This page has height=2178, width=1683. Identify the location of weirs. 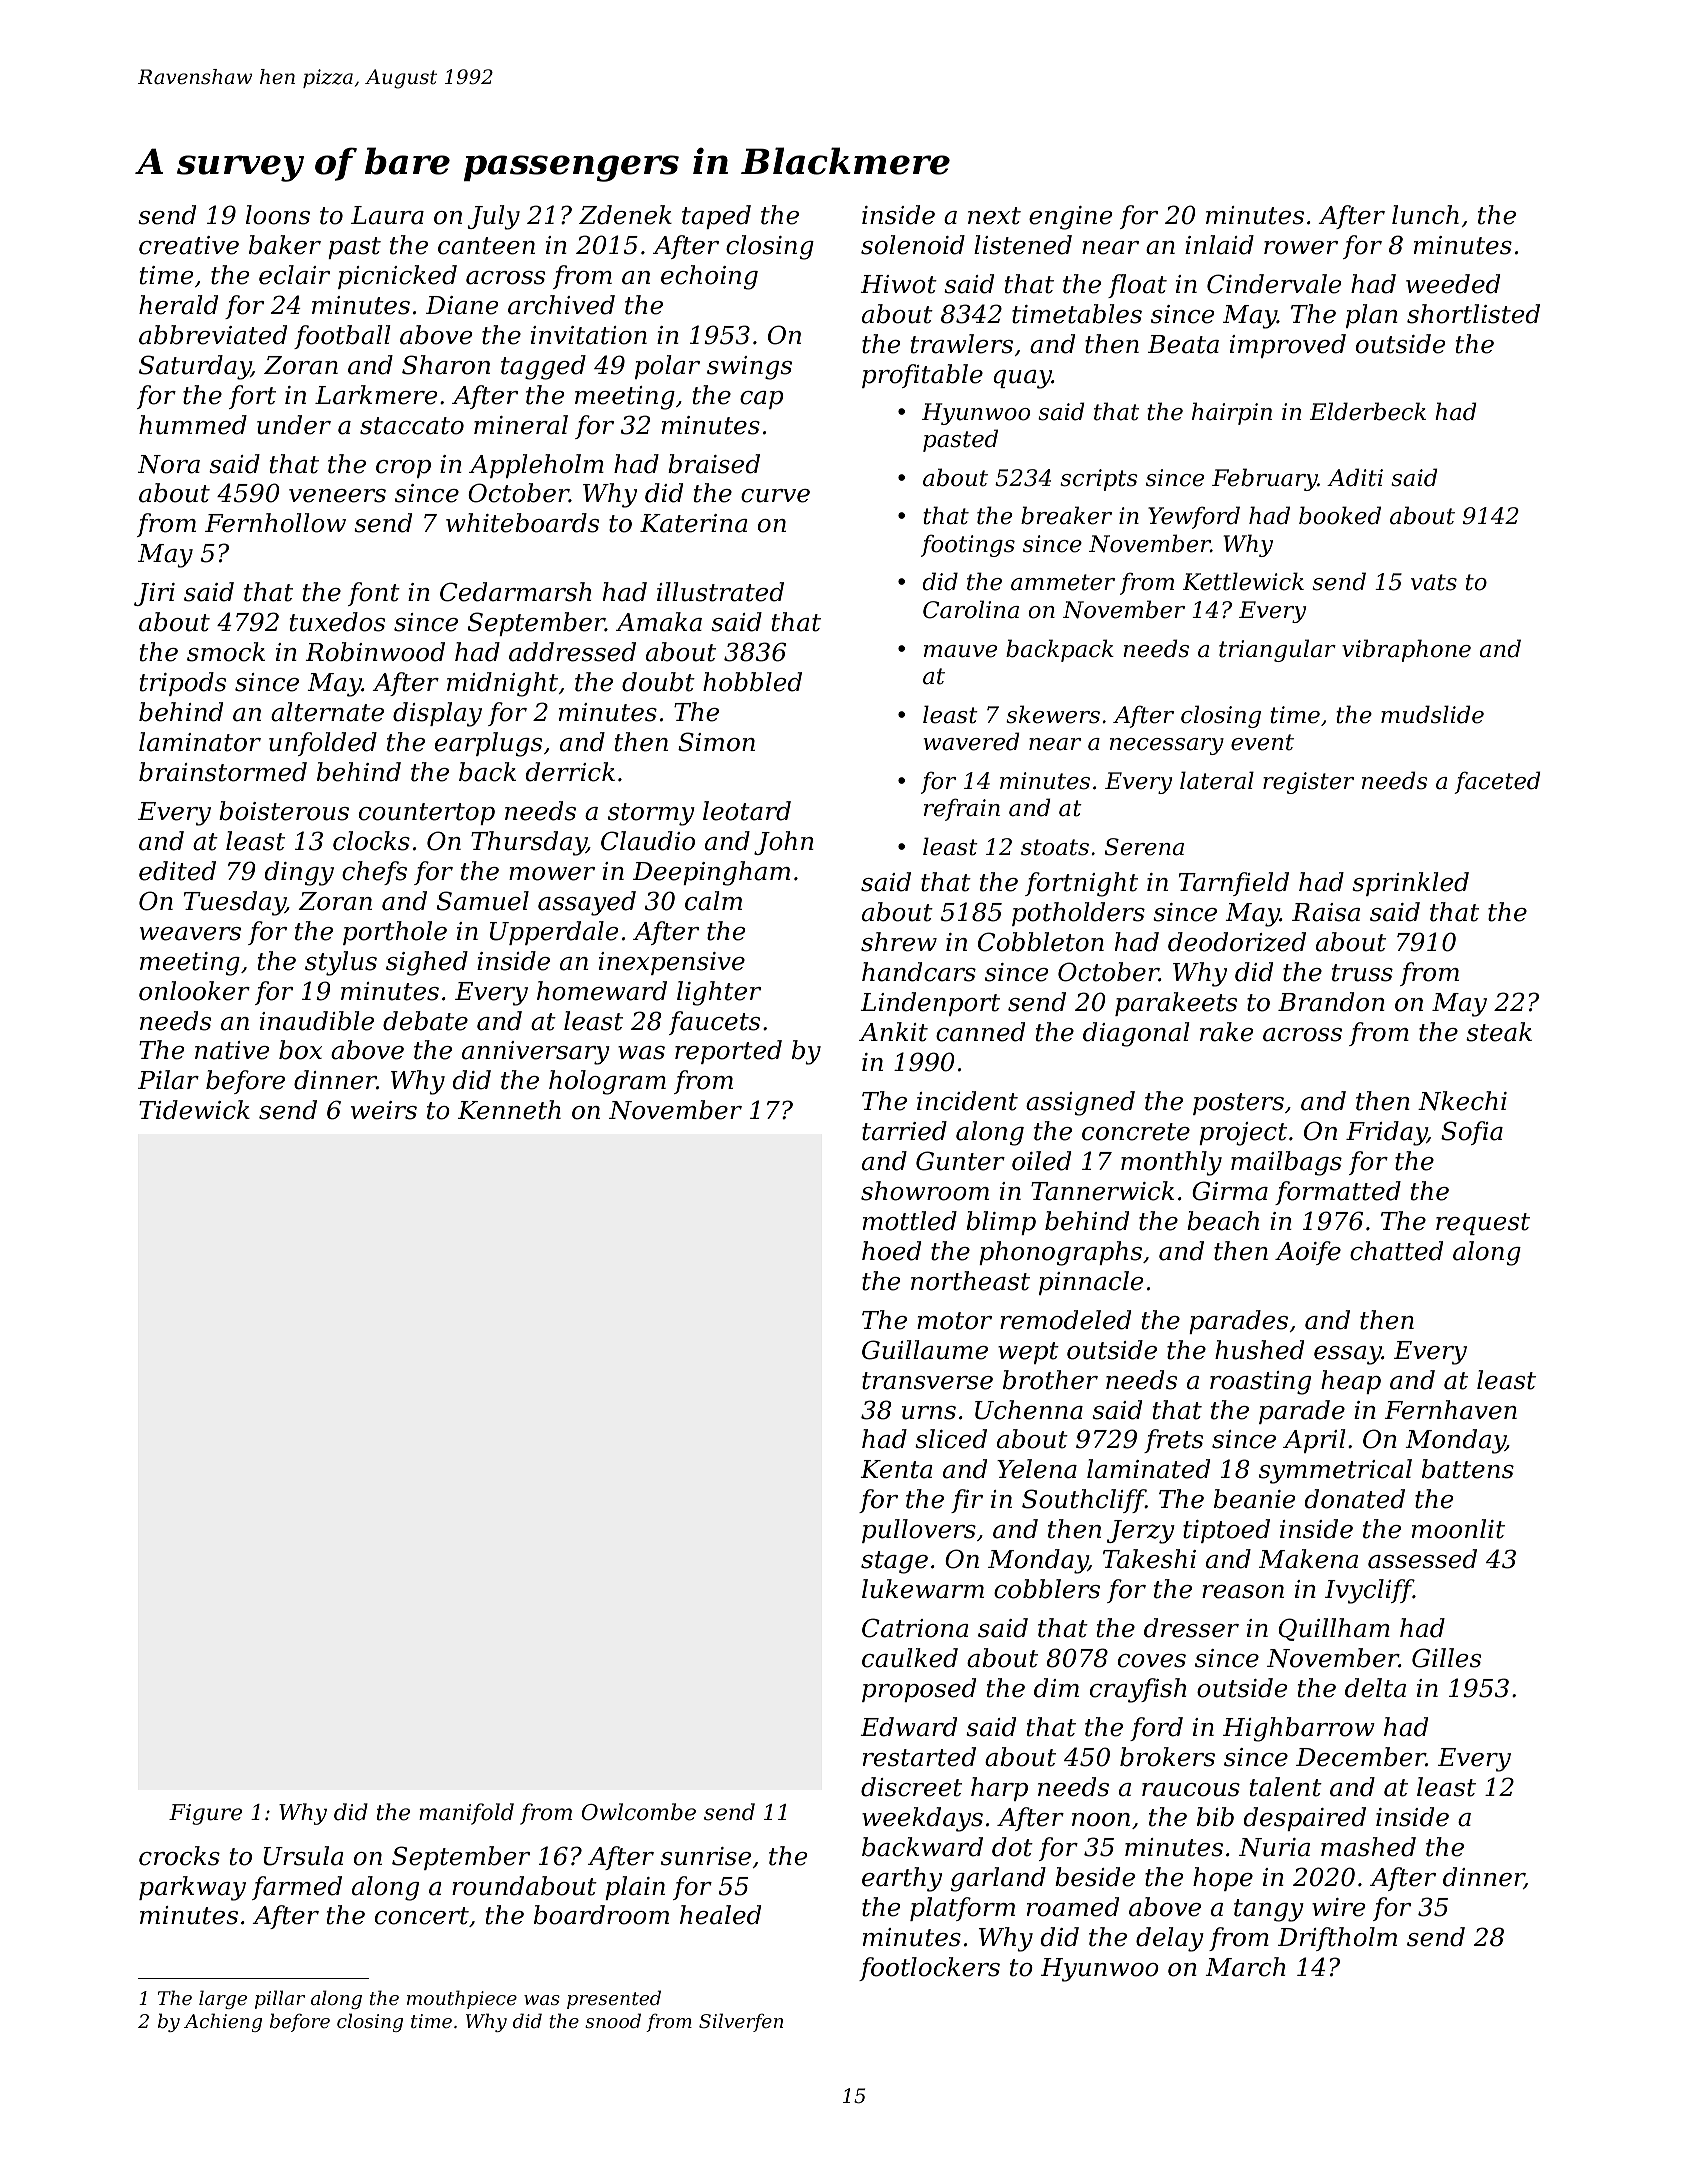
(384, 1110).
